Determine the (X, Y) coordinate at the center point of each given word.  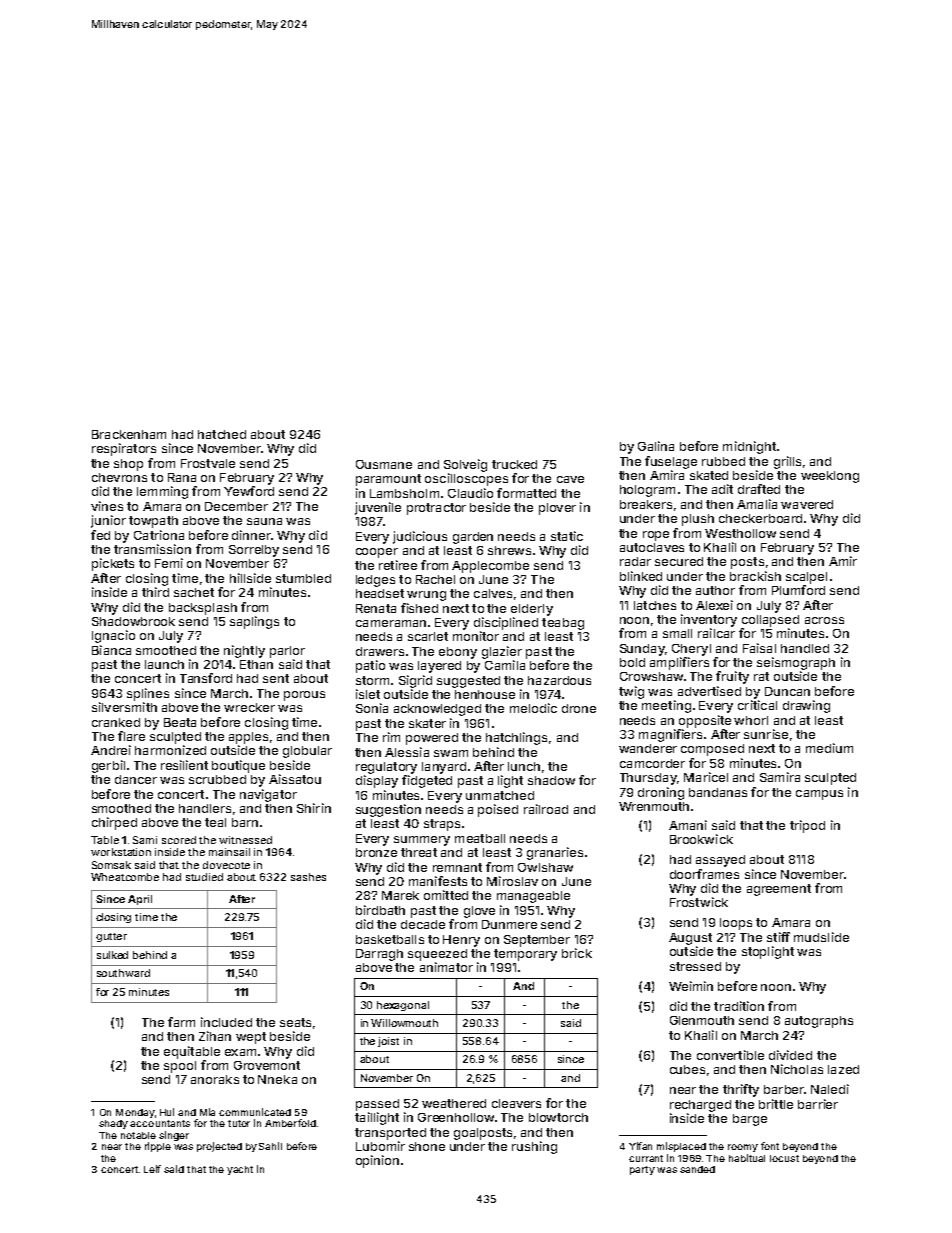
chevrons (119, 477)
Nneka (277, 1079)
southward (123, 973)
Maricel (706, 777)
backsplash (203, 609)
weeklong (830, 477)
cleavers (516, 1103)
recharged (700, 1106)
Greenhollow (456, 1117)
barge (750, 1120)
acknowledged (437, 710)
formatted (526, 493)
